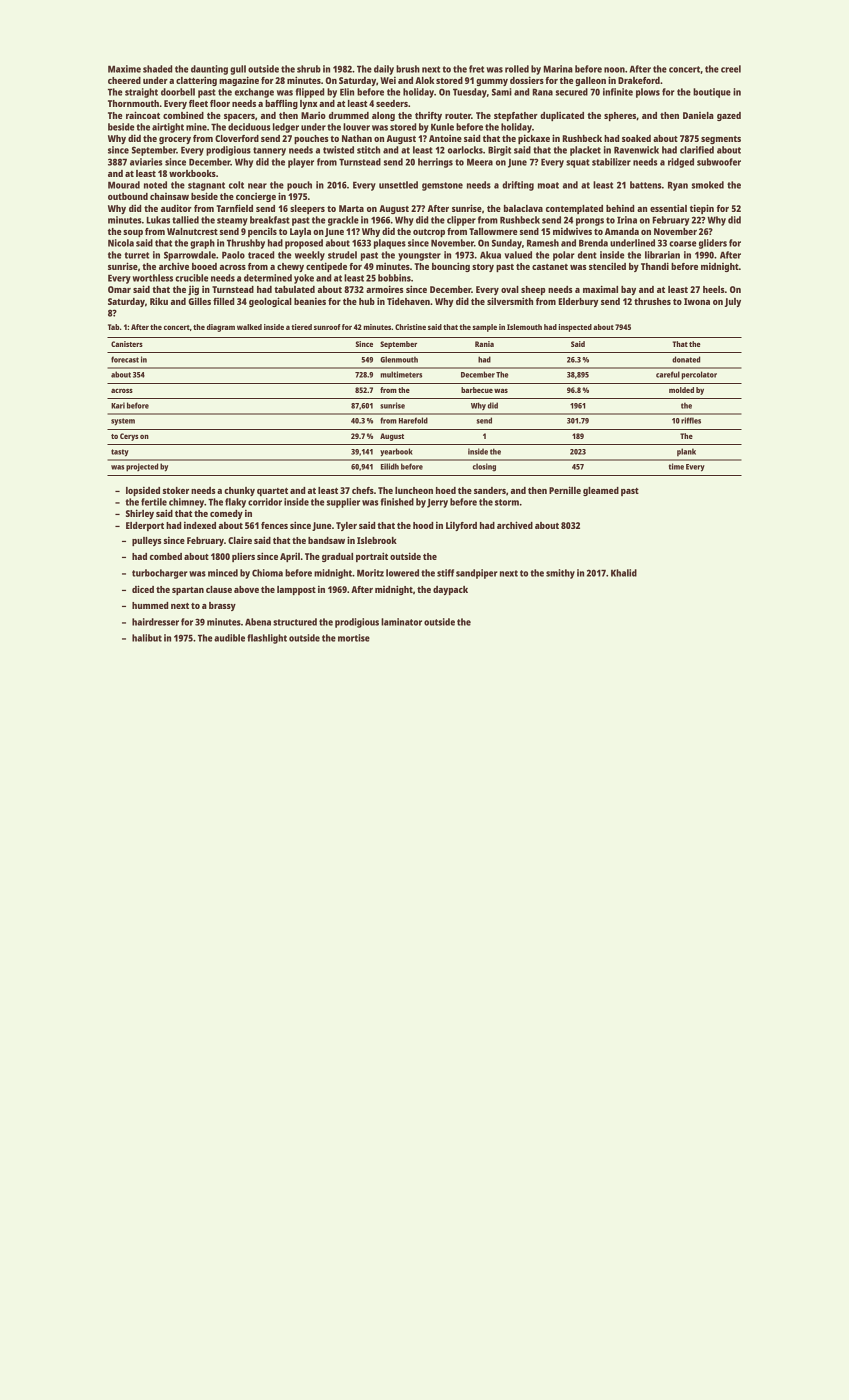 The width and height of the document is (849, 1400). I want to click on sanders, so click(490, 490).
